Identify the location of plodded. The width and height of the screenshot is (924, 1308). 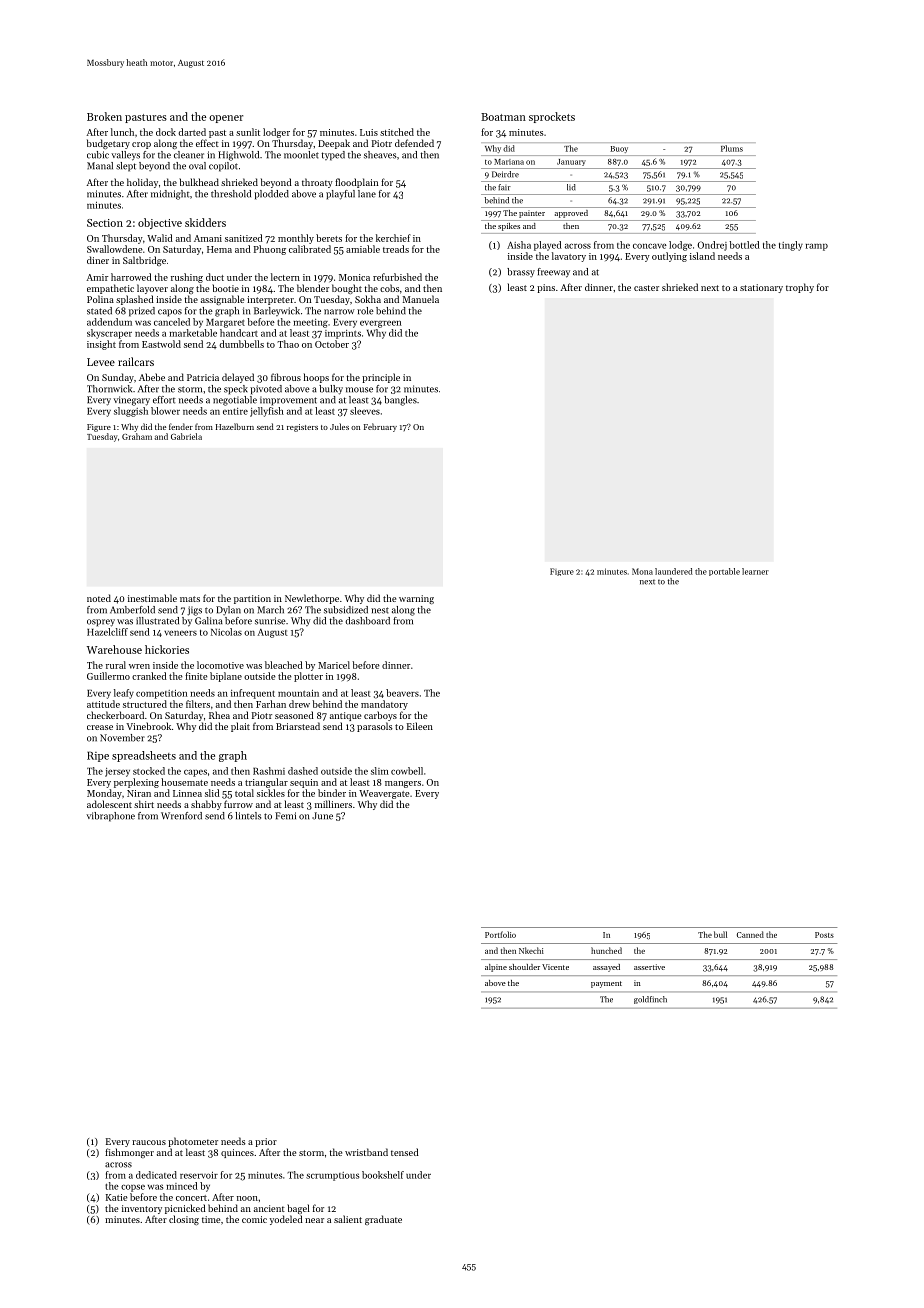
(271, 195).
